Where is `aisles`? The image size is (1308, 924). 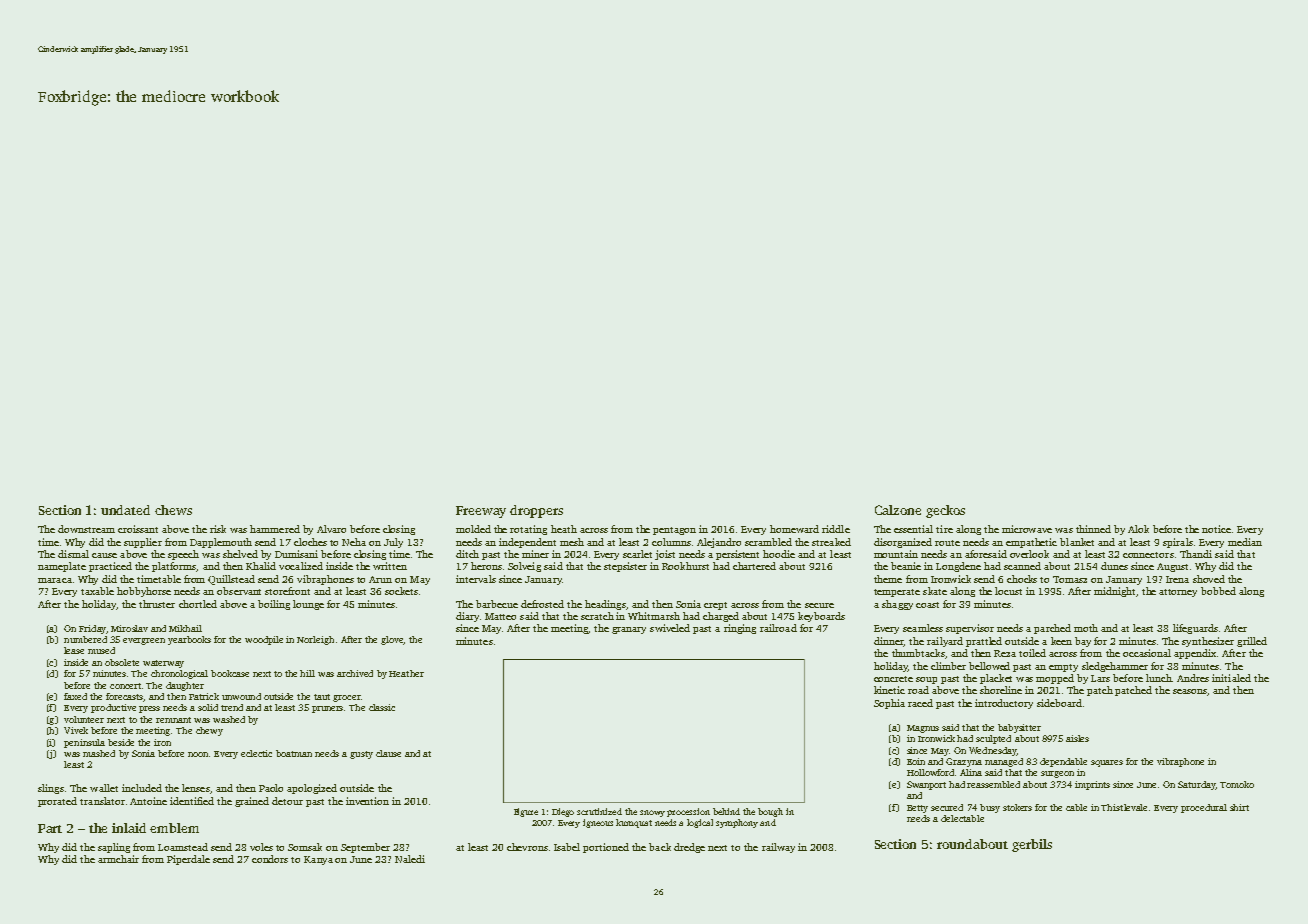
aisles is located at coordinates (1077, 738).
